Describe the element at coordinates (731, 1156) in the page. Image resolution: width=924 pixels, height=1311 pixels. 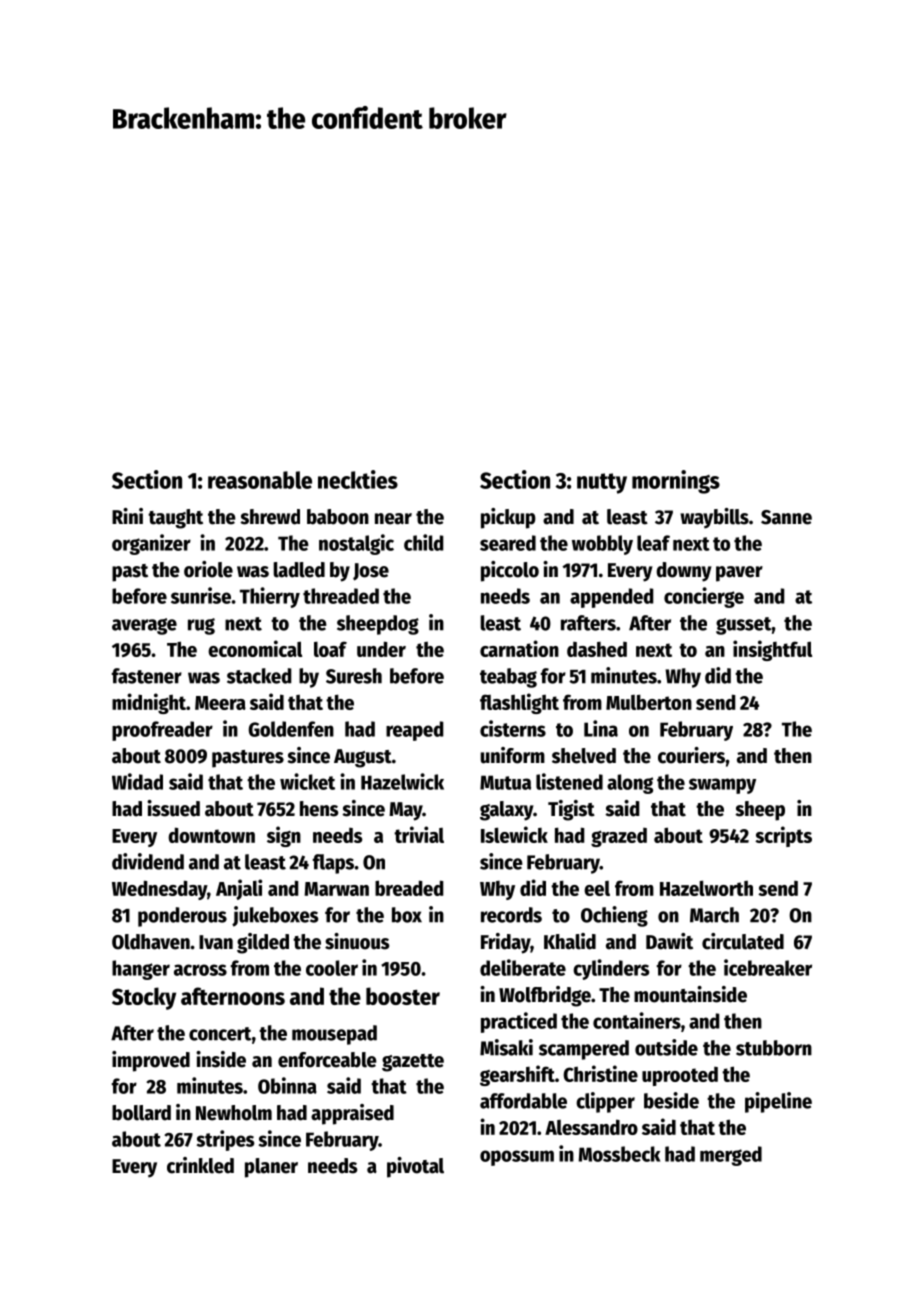
I see `merged` at that location.
